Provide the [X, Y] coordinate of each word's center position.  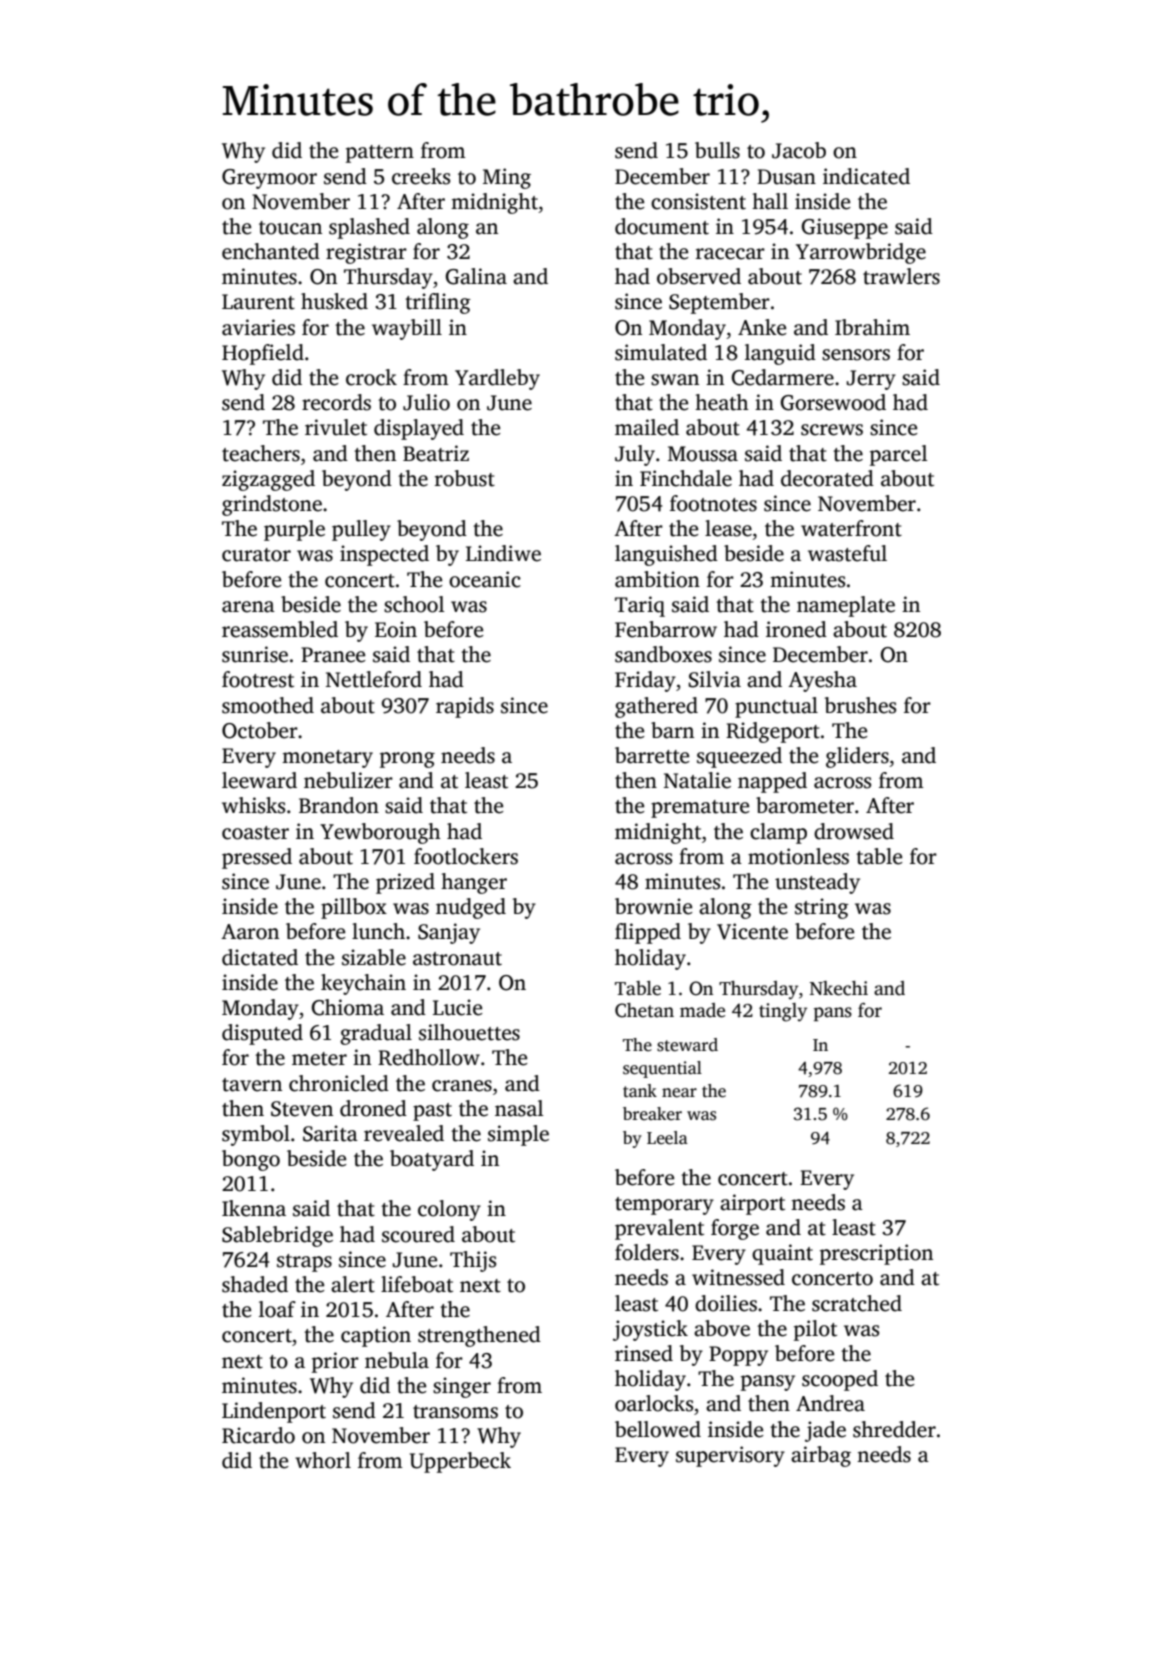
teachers [261, 453]
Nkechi [839, 988]
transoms [455, 1412]
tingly [783, 1012]
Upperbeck [460, 1462]
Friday [645, 681]
